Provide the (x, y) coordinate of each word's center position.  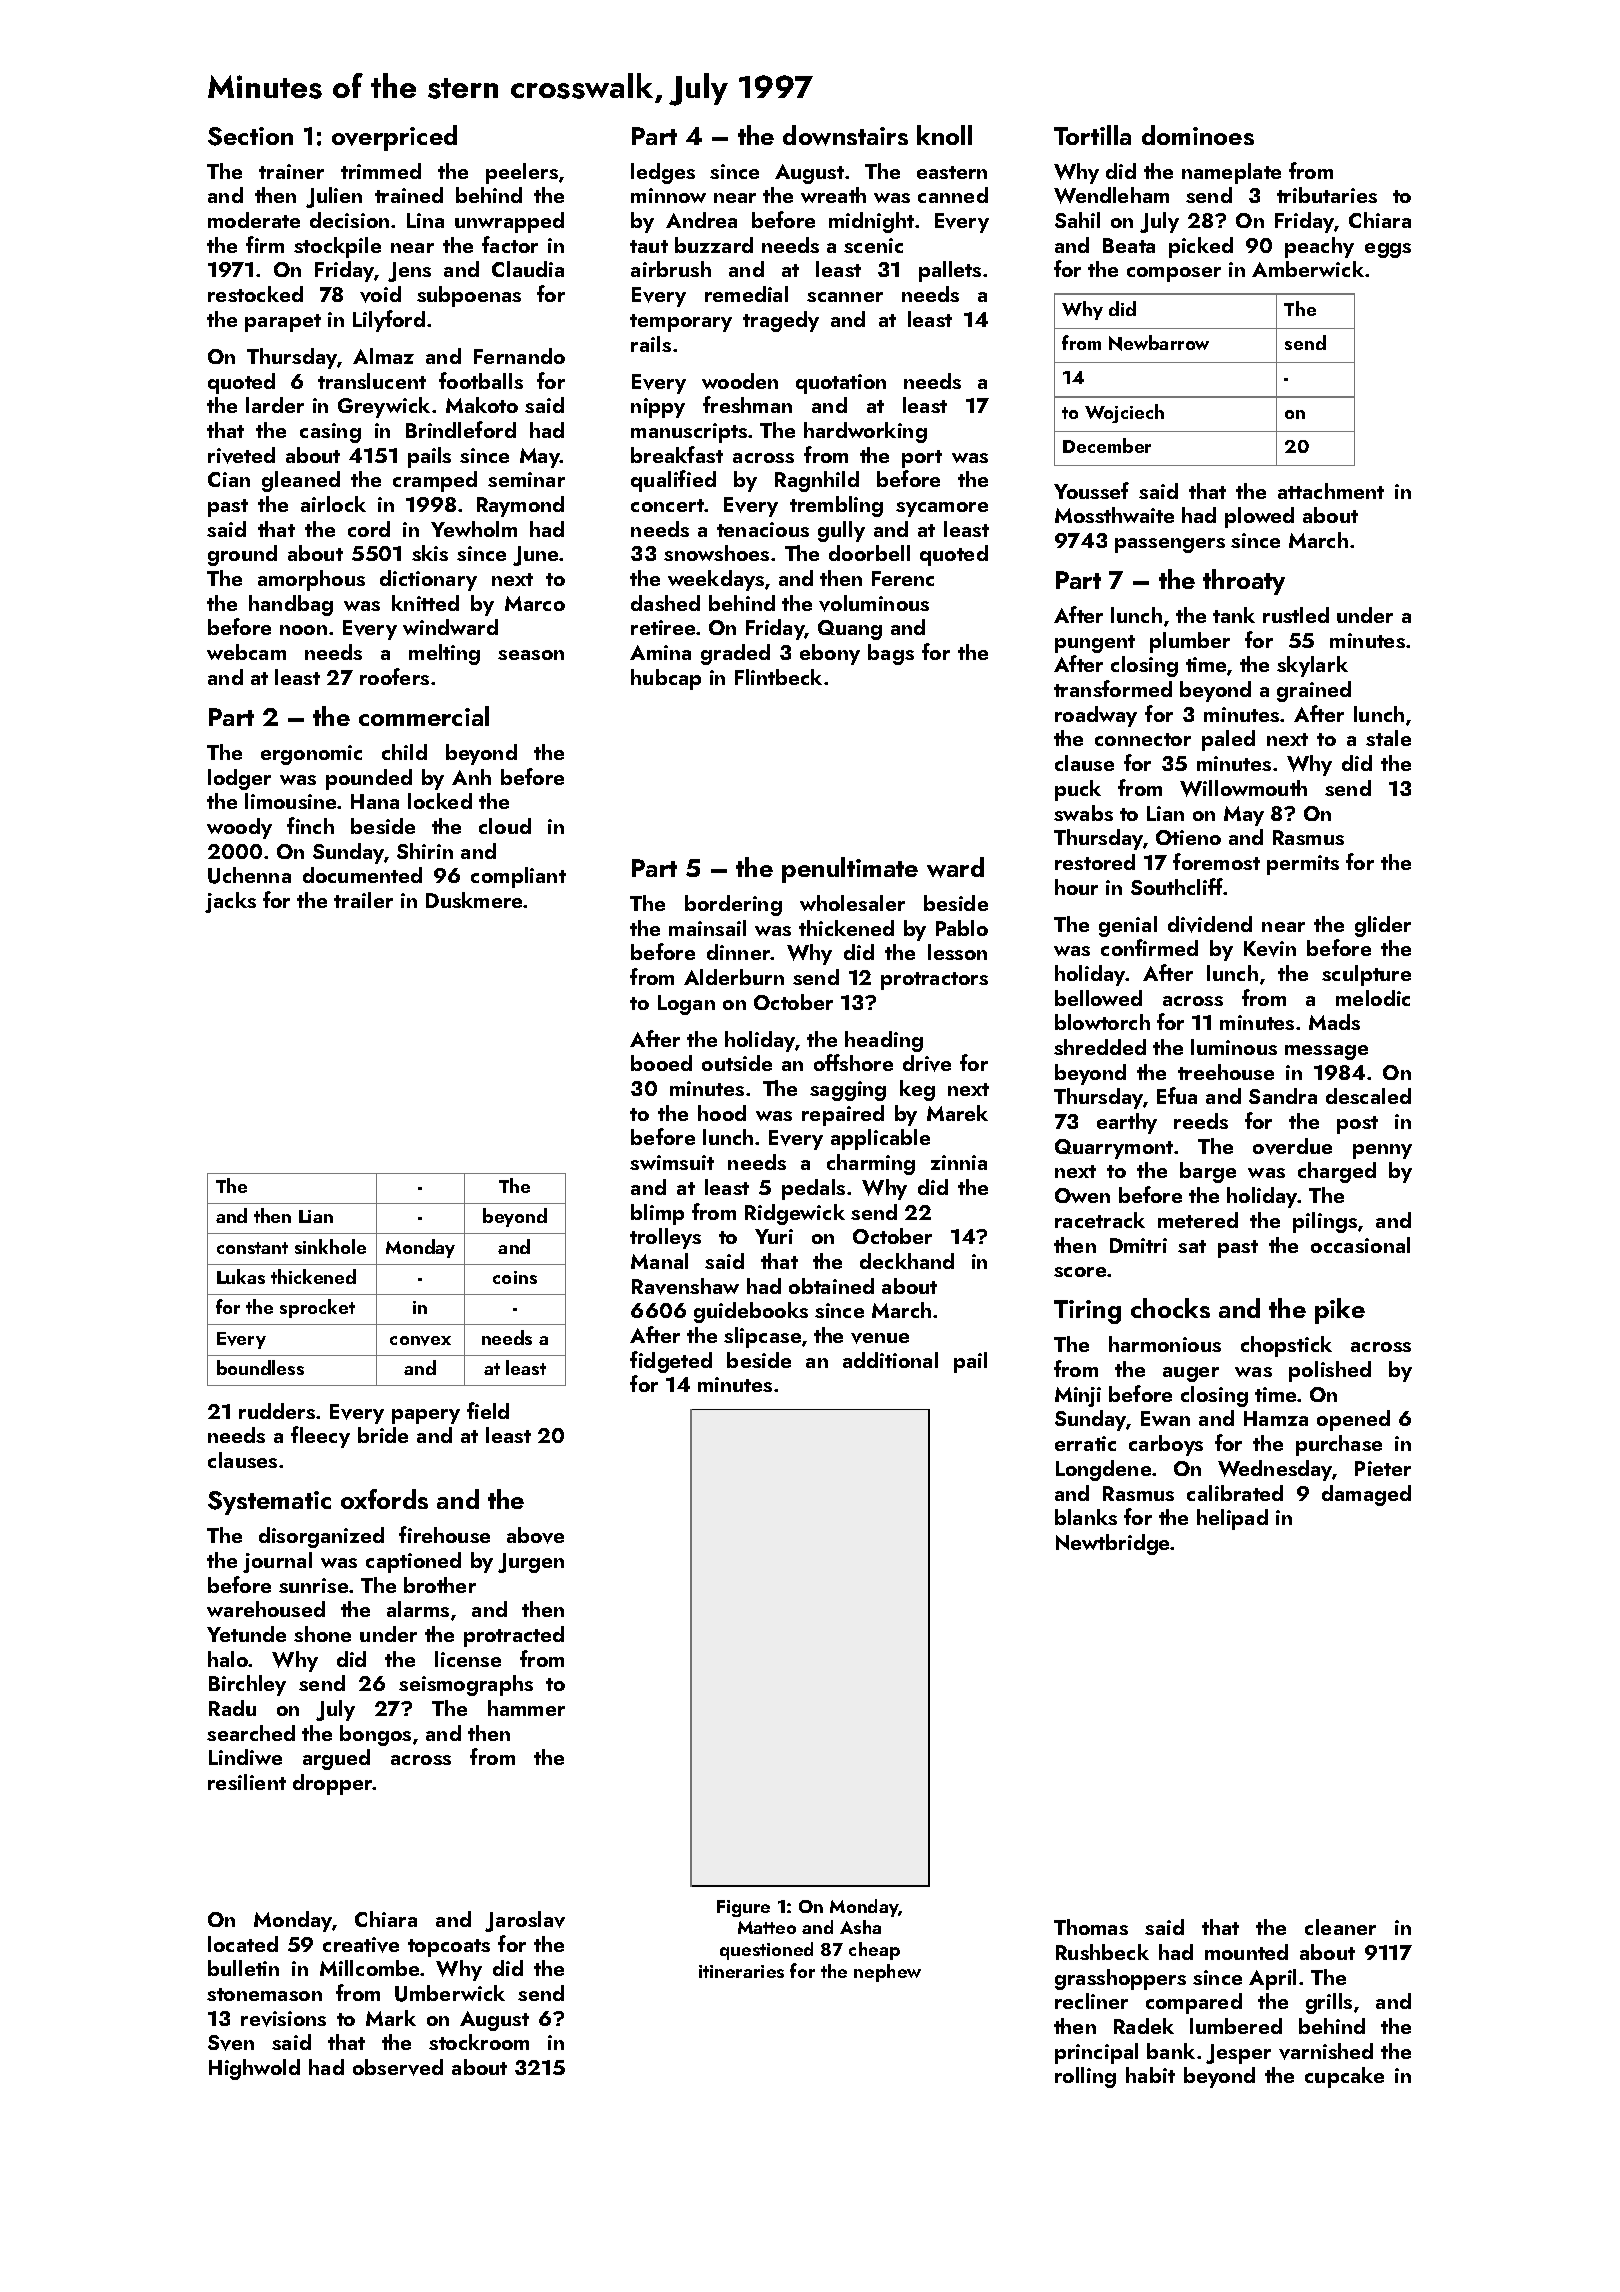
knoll (944, 135)
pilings (1325, 1222)
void (380, 294)
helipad (1232, 1519)
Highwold (254, 2069)
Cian (229, 479)
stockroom (479, 2042)
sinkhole (330, 1246)
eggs (1388, 250)
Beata (1129, 245)
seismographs (466, 1685)
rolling (1085, 2077)
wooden (740, 381)
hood (722, 1113)
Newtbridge (1113, 1544)
